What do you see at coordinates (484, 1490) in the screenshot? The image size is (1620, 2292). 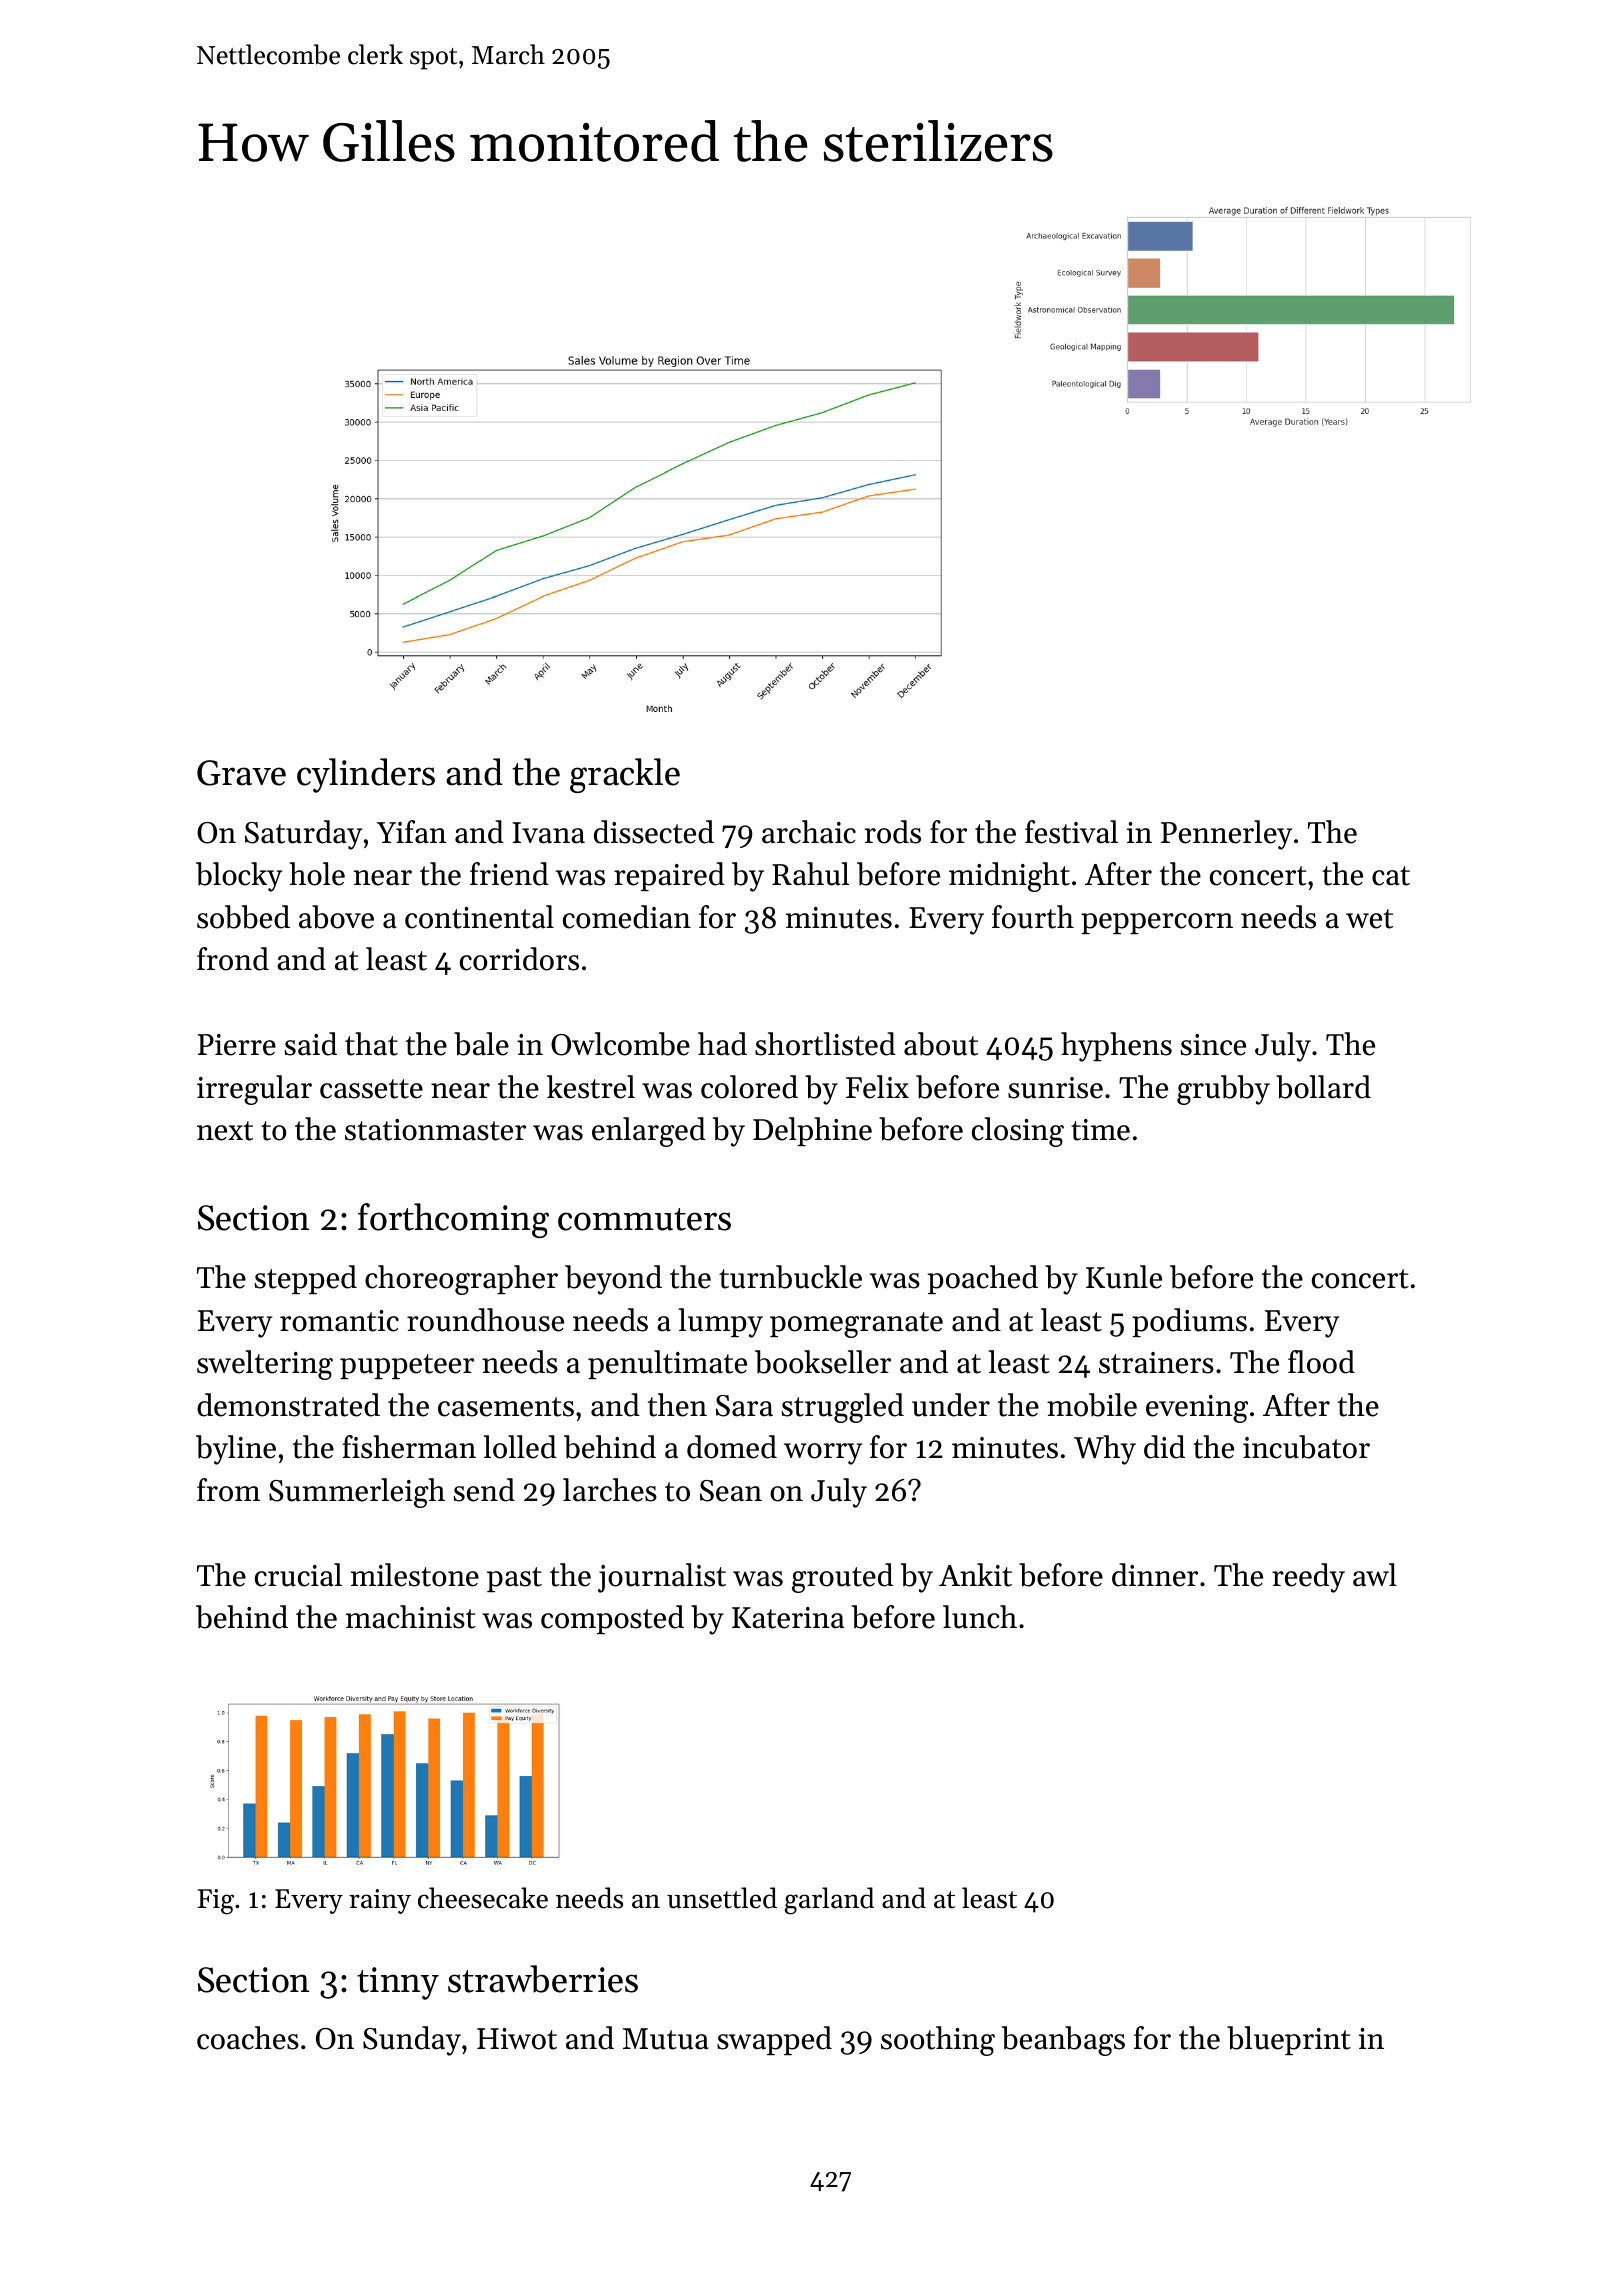 I see `send` at bounding box center [484, 1490].
